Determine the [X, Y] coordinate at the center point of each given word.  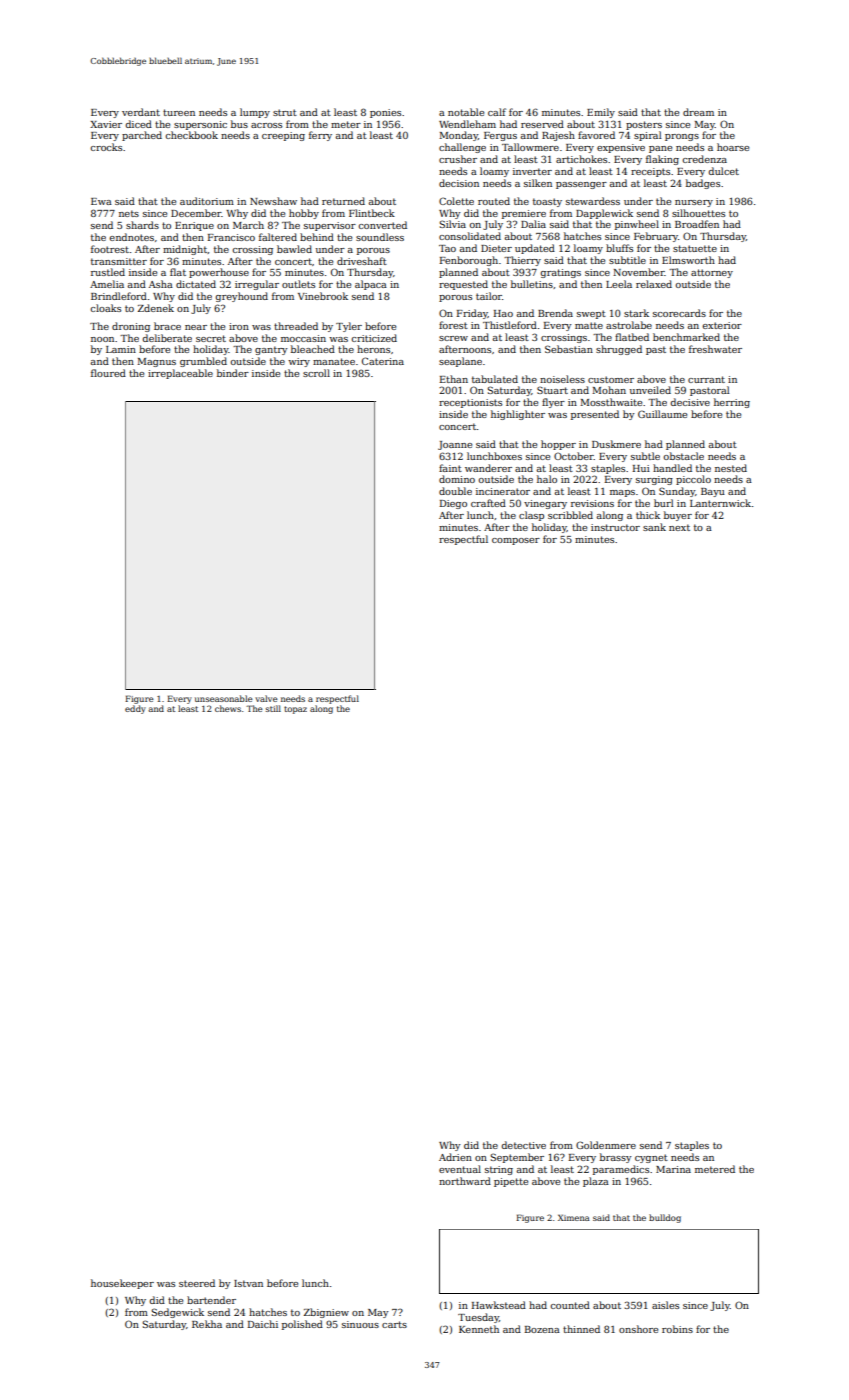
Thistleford [510, 325]
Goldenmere [606, 1145]
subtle [645, 456]
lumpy [255, 113]
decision [459, 183]
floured [108, 373]
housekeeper [122, 1284]
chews [228, 708]
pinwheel [637, 225]
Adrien [455, 1157]
